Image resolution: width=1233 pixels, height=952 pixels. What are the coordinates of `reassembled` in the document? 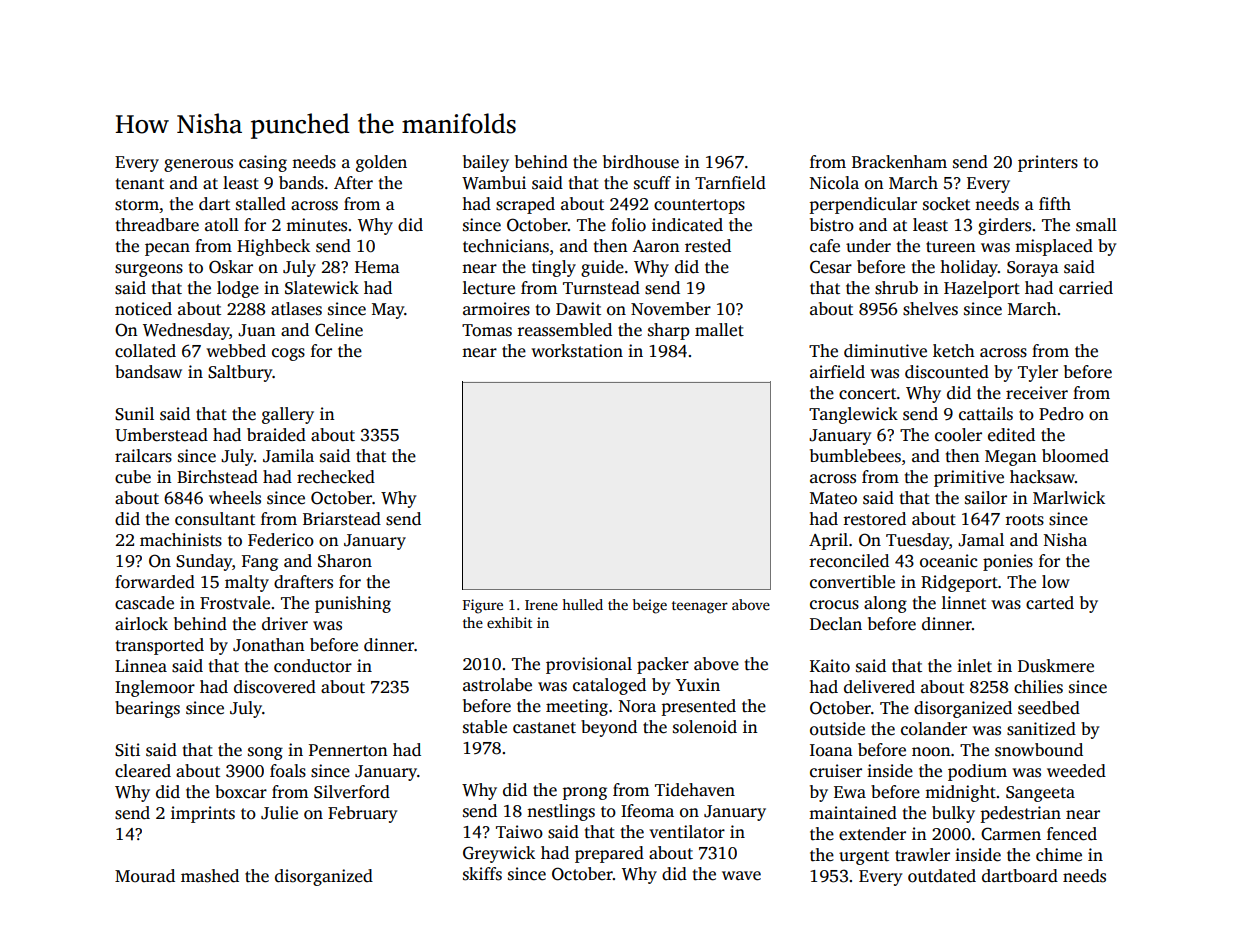 It's located at (565, 330).
